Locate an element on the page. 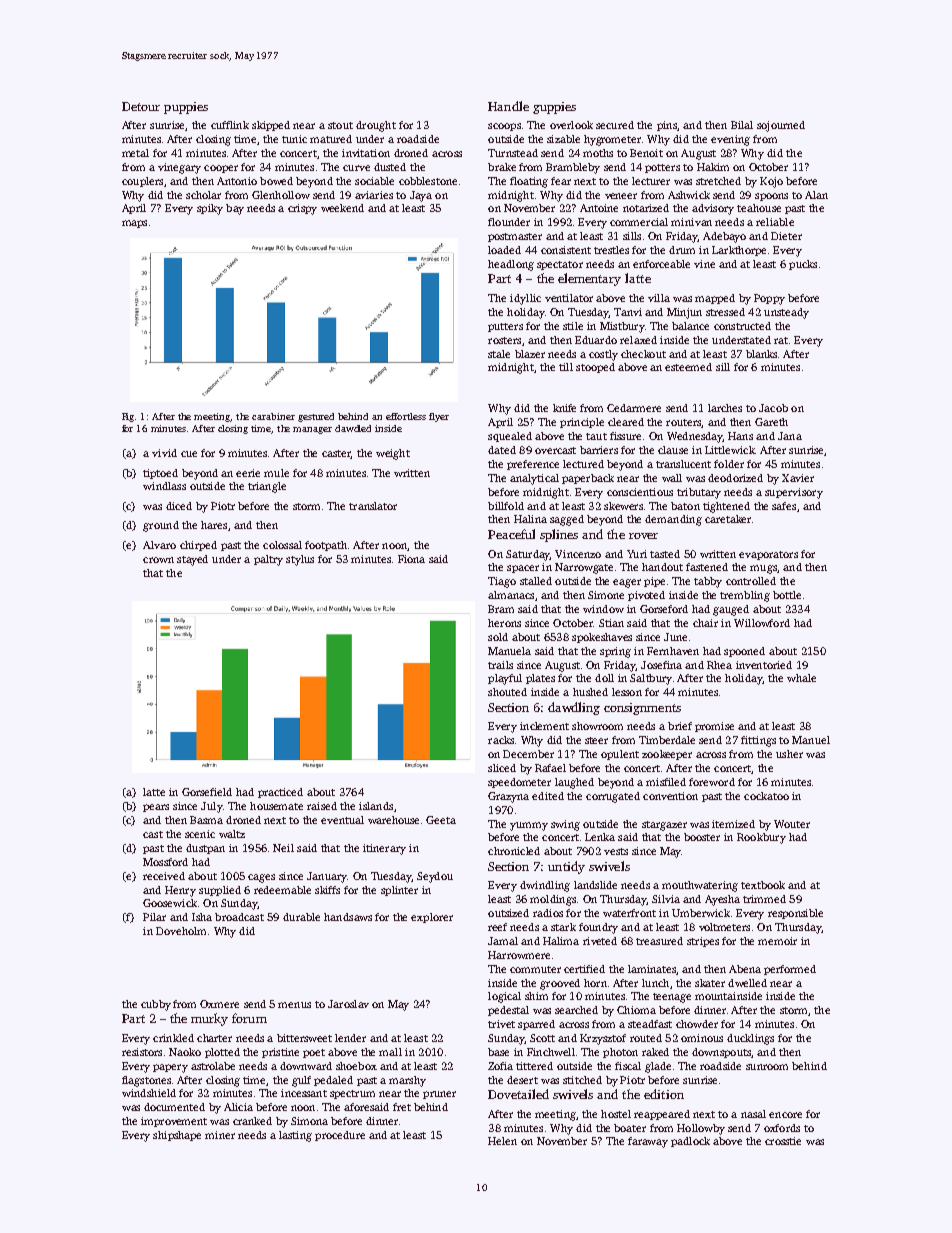 Image resolution: width=952 pixels, height=1233 pixels. textbook is located at coordinates (763, 885).
